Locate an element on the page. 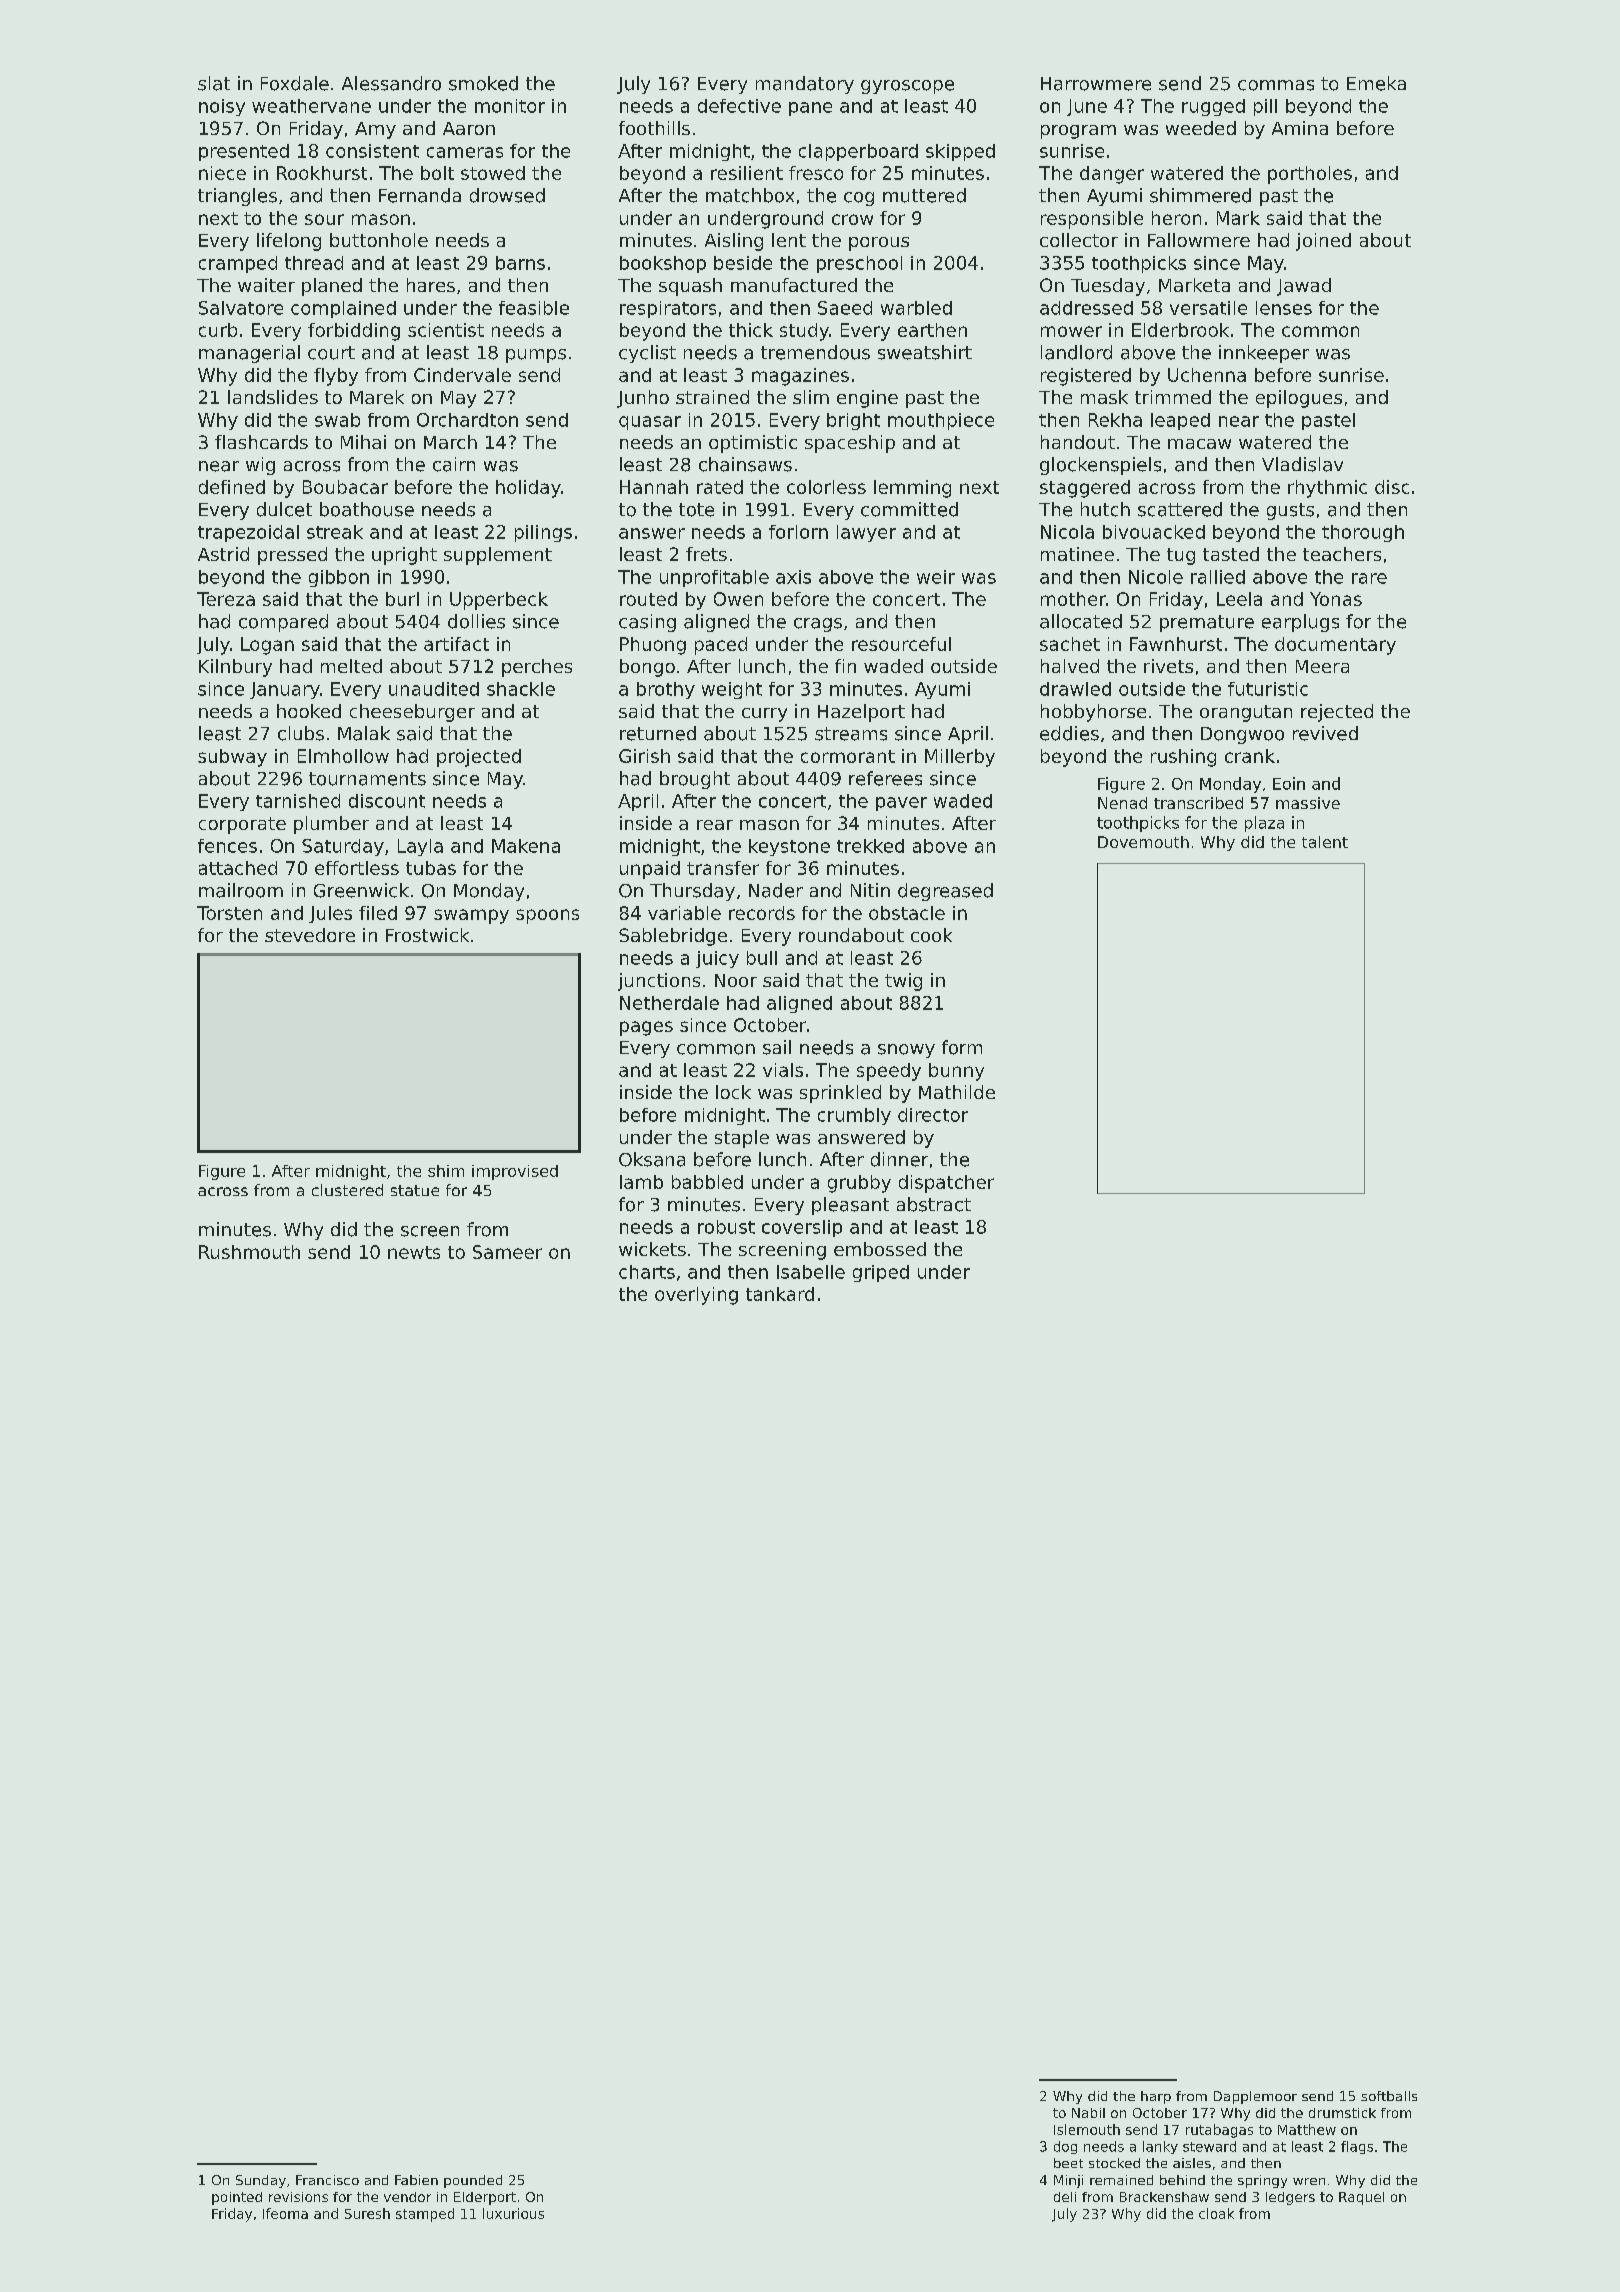  gyroscope is located at coordinates (907, 87).
